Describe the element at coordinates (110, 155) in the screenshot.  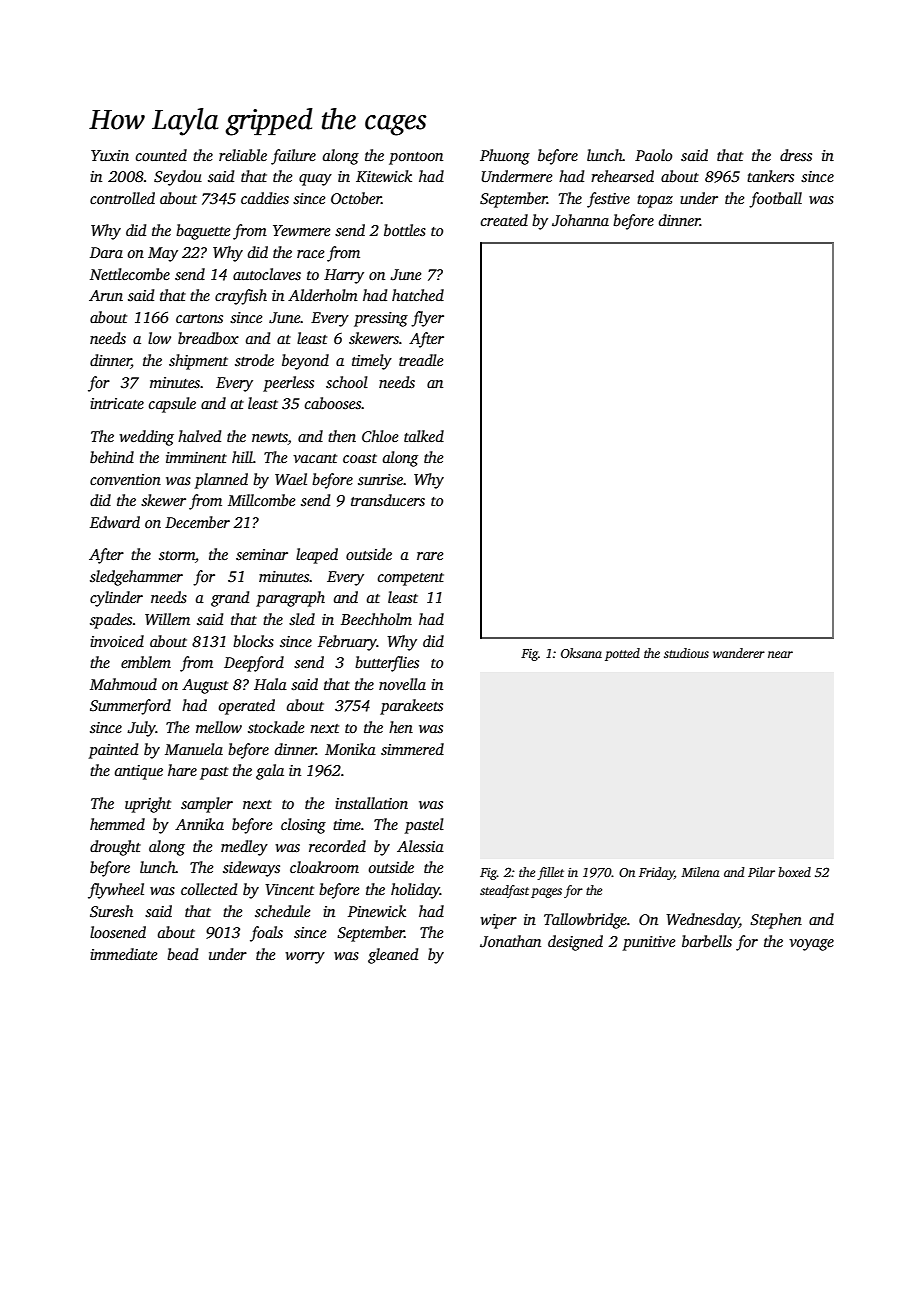
I see `Yuxin` at that location.
